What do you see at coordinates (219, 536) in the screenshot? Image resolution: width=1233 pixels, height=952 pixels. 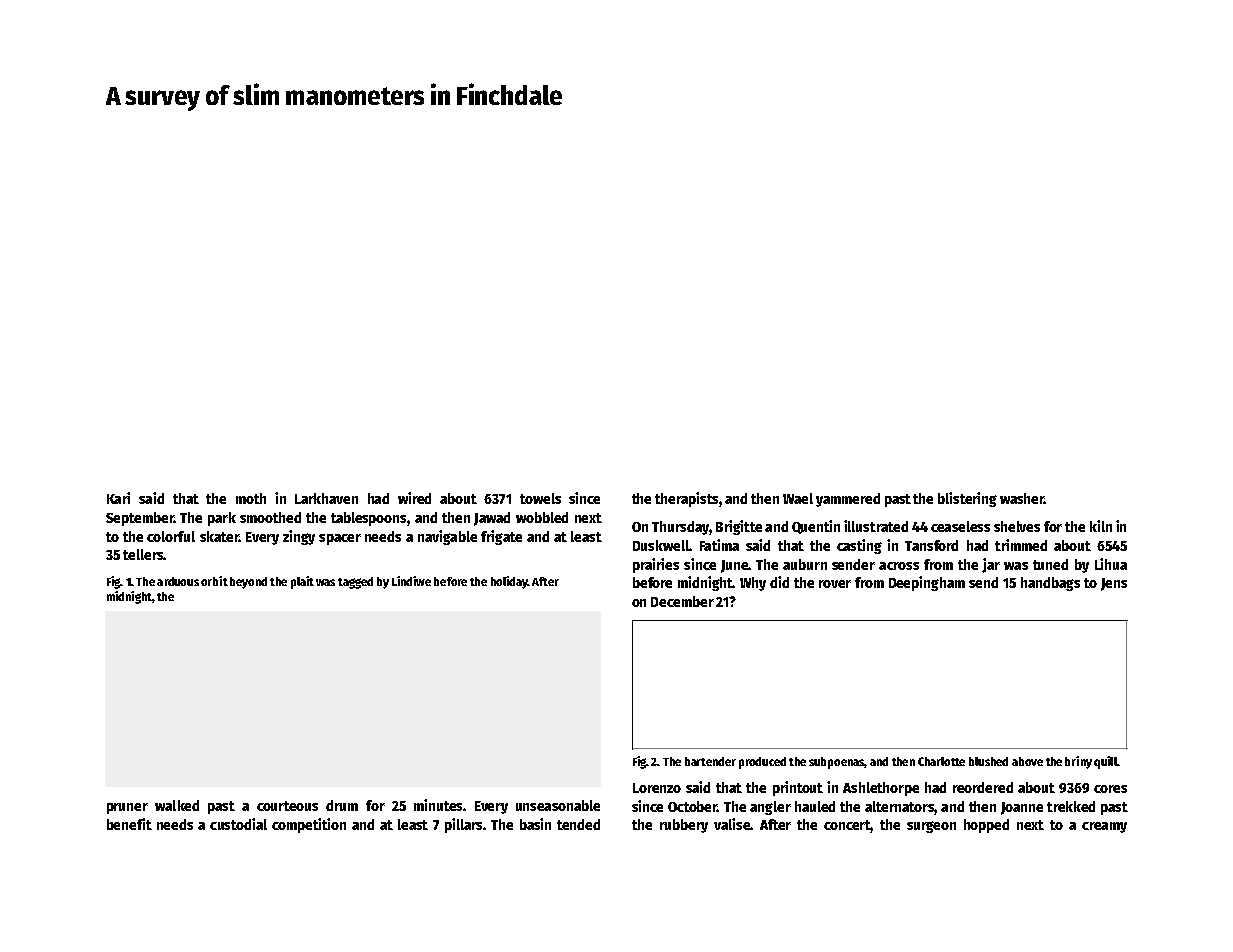 I see `skater` at bounding box center [219, 536].
